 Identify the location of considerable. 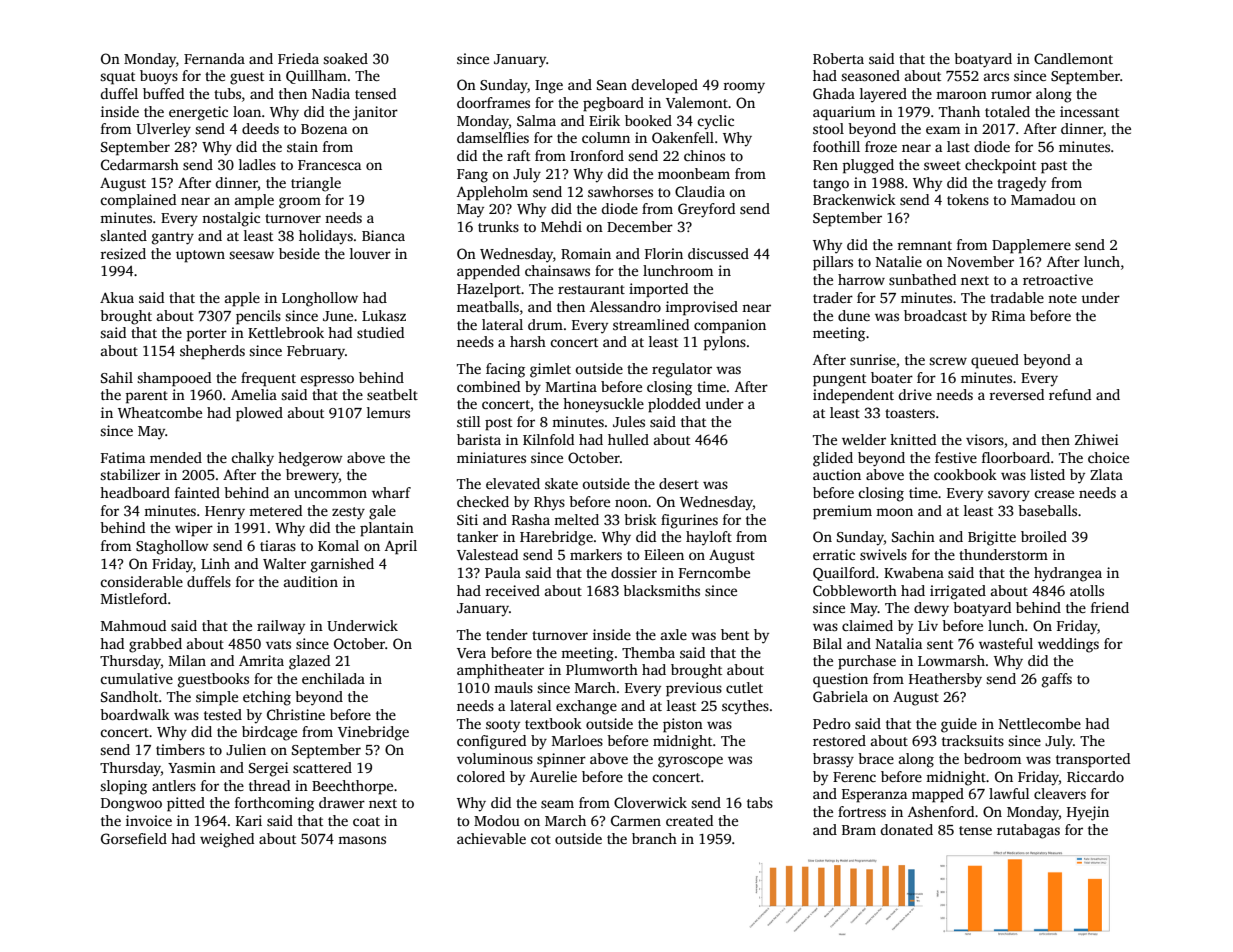
(141, 581).
